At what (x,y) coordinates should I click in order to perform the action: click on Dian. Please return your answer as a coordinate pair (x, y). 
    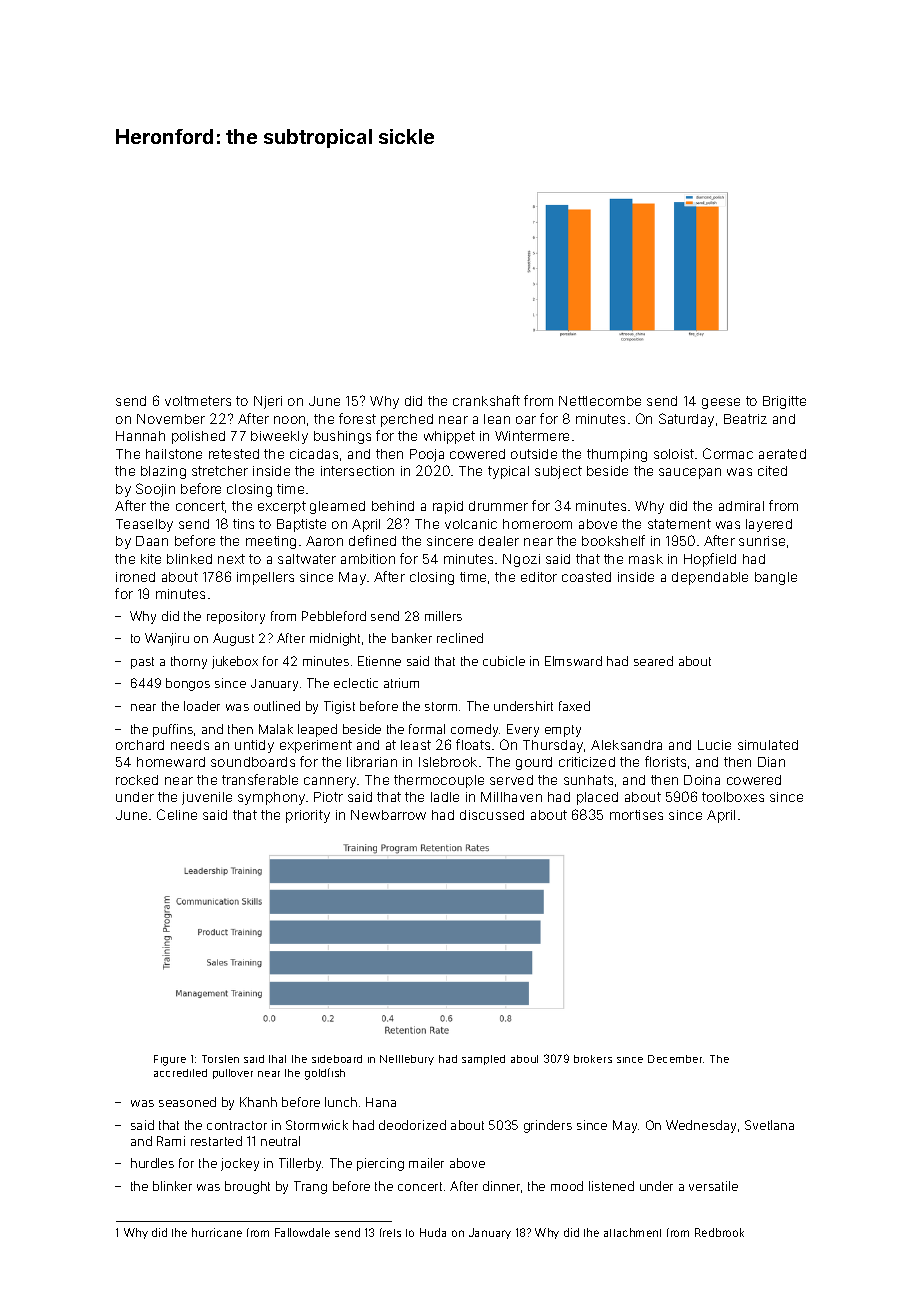
    Looking at the image, I should click on (771, 762).
